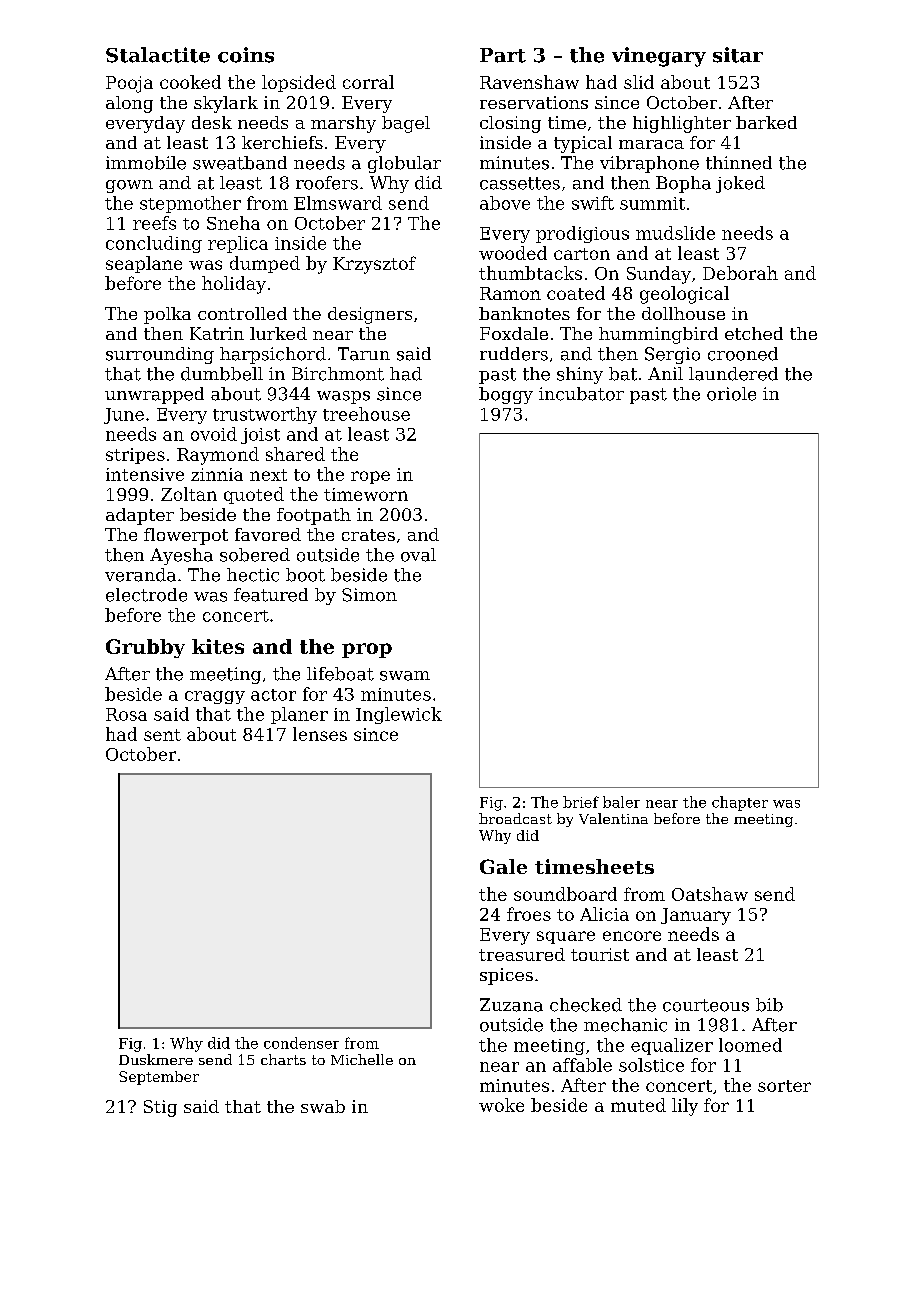 Image resolution: width=924 pixels, height=1308 pixels. Describe the element at coordinates (731, 394) in the screenshot. I see `oriole` at that location.
